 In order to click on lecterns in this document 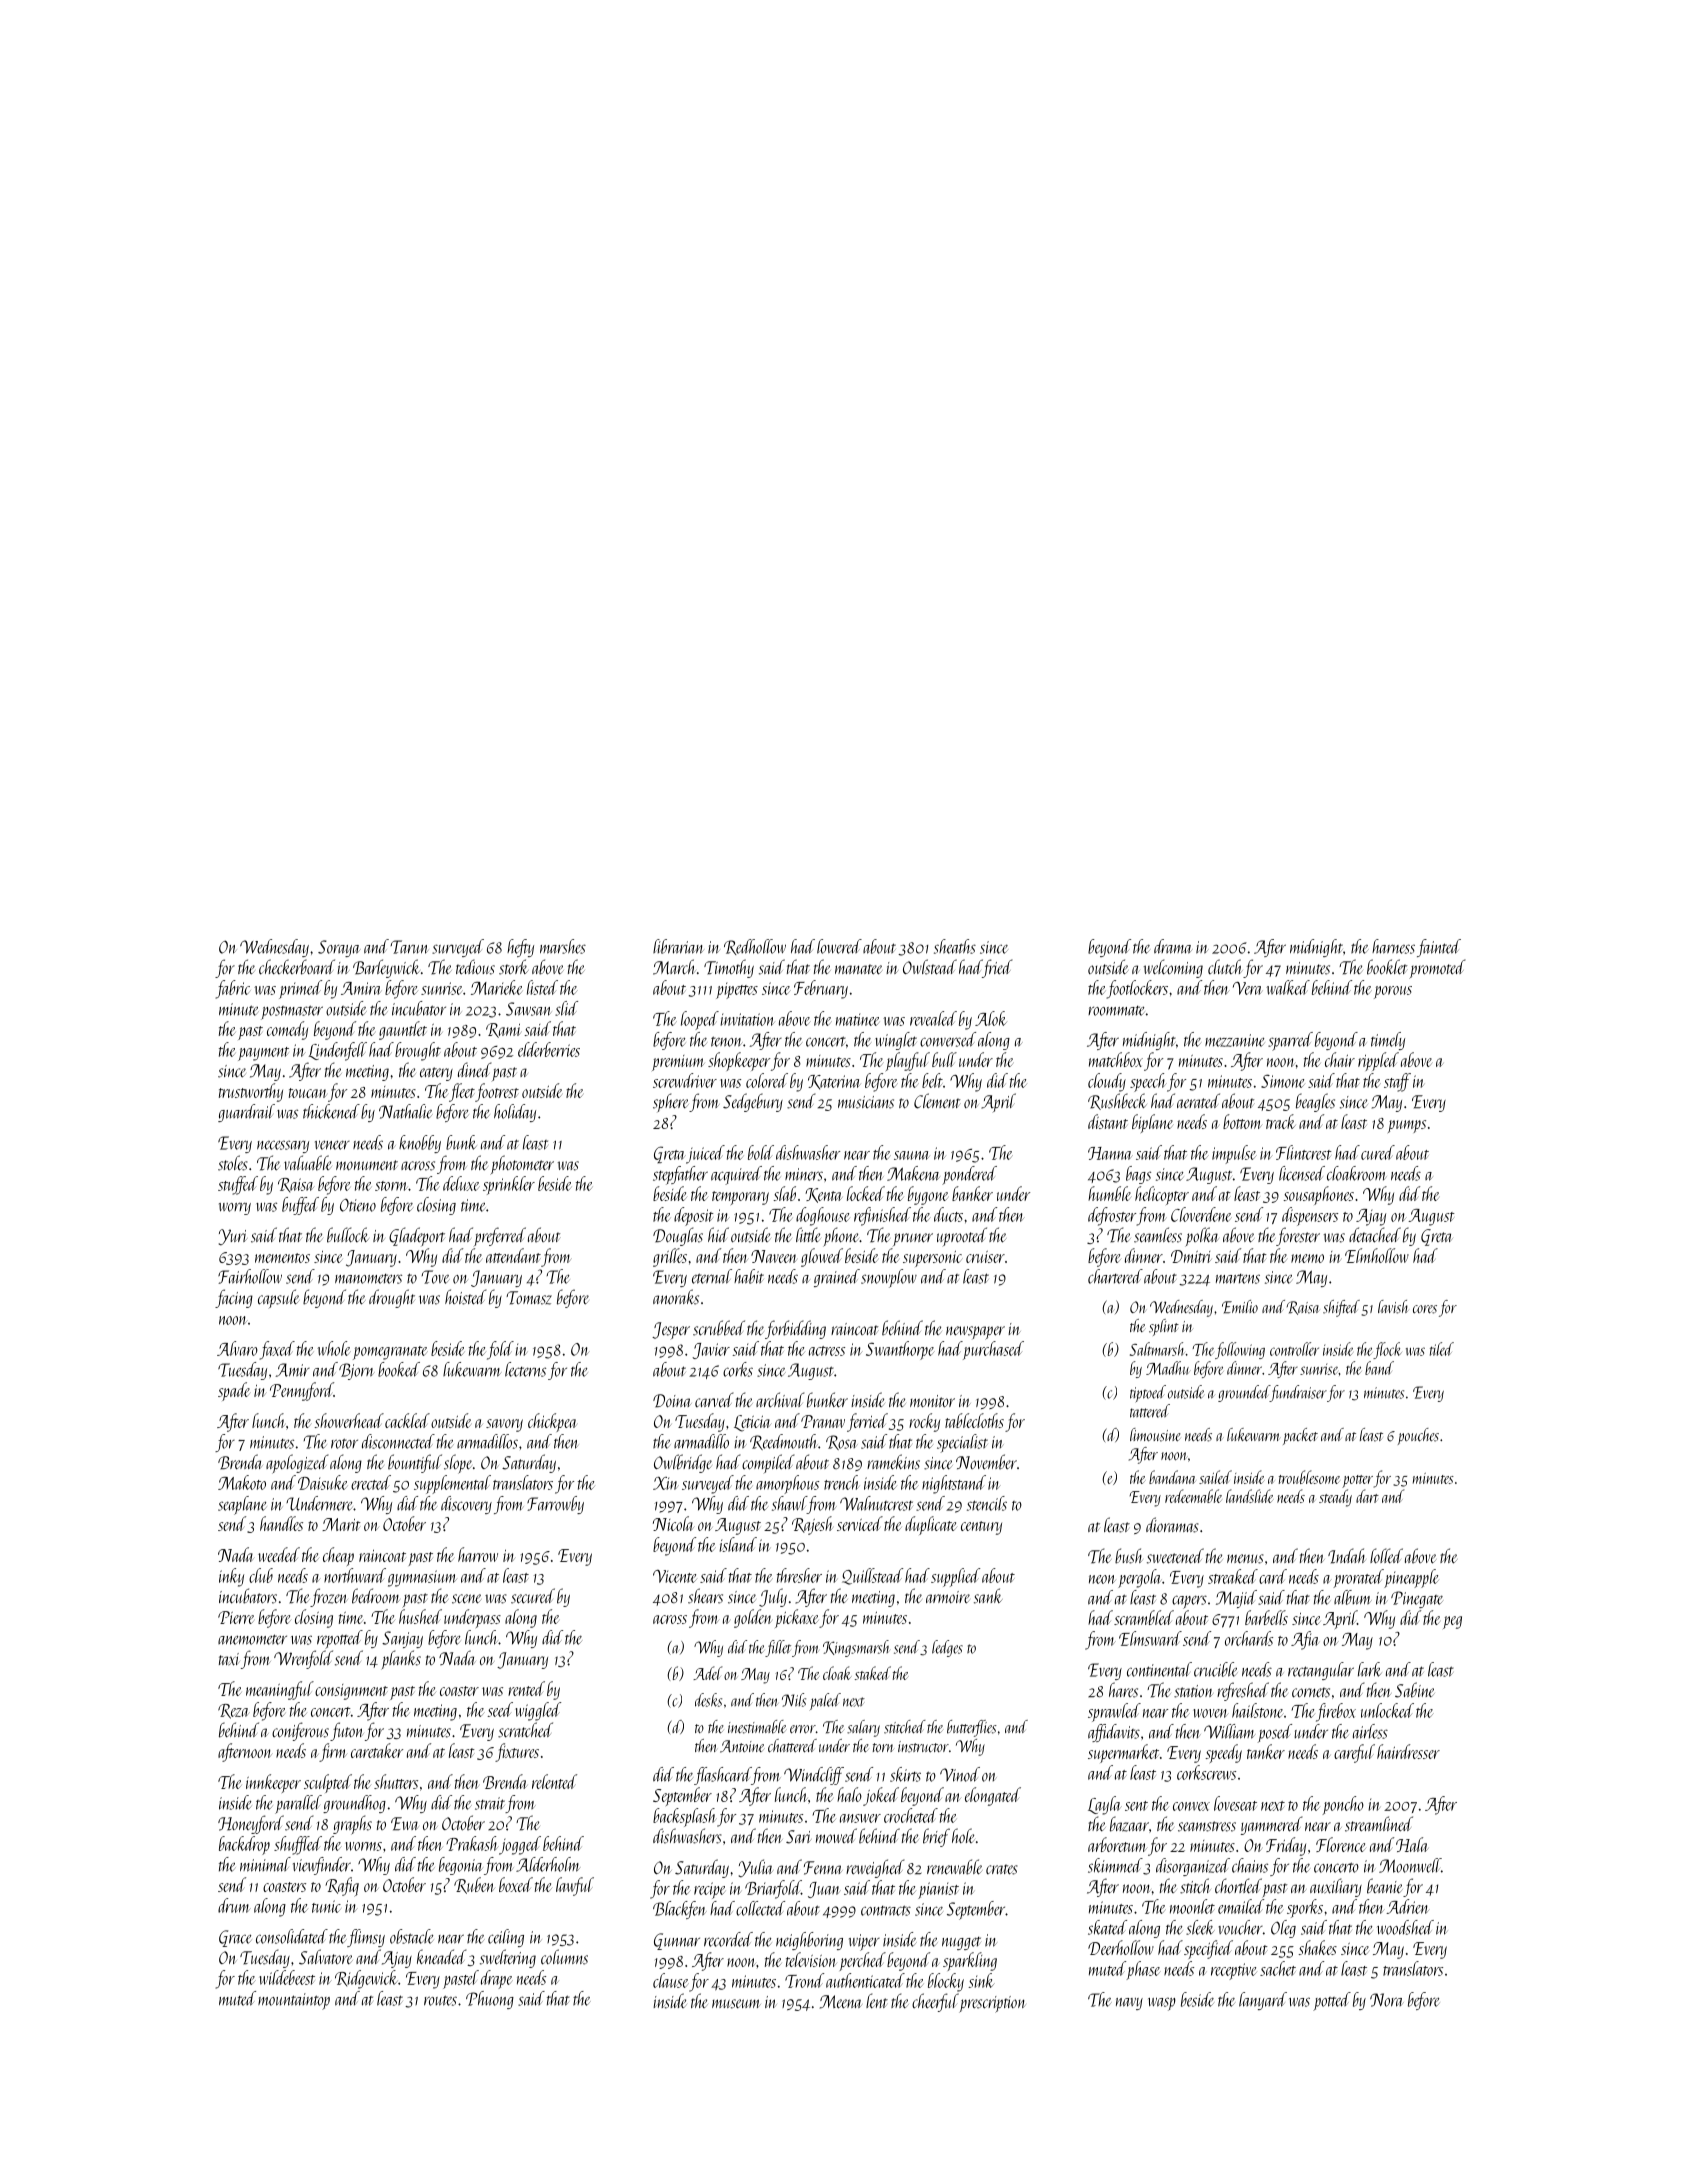, I will do `click(525, 1369)`.
